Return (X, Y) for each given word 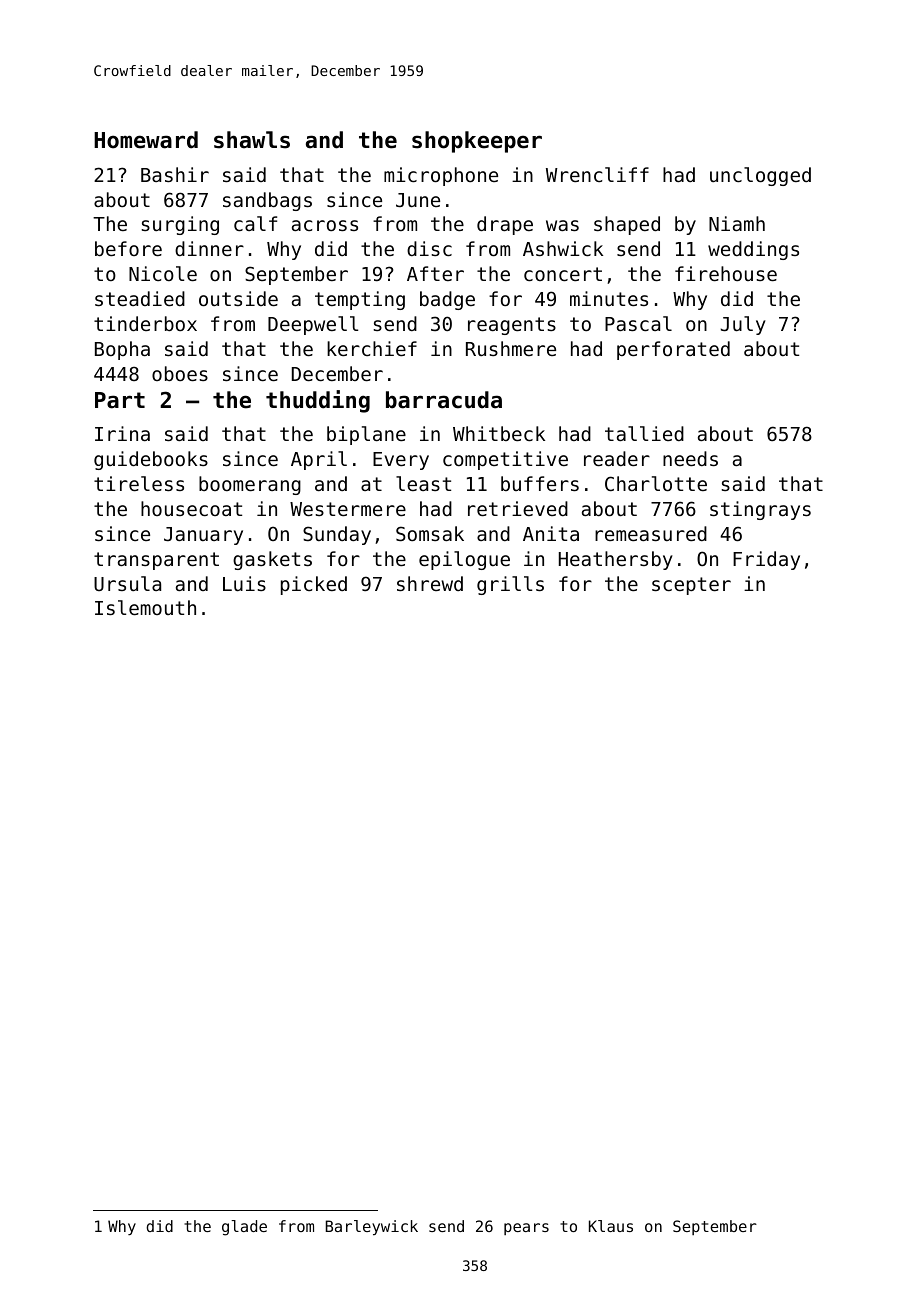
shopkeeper (477, 142)
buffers (540, 483)
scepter (691, 586)
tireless (139, 483)
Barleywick (372, 1228)
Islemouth (145, 607)
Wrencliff (597, 174)
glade (244, 1228)
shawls (252, 140)
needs (690, 458)
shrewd (430, 583)
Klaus (611, 1226)
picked (314, 585)
